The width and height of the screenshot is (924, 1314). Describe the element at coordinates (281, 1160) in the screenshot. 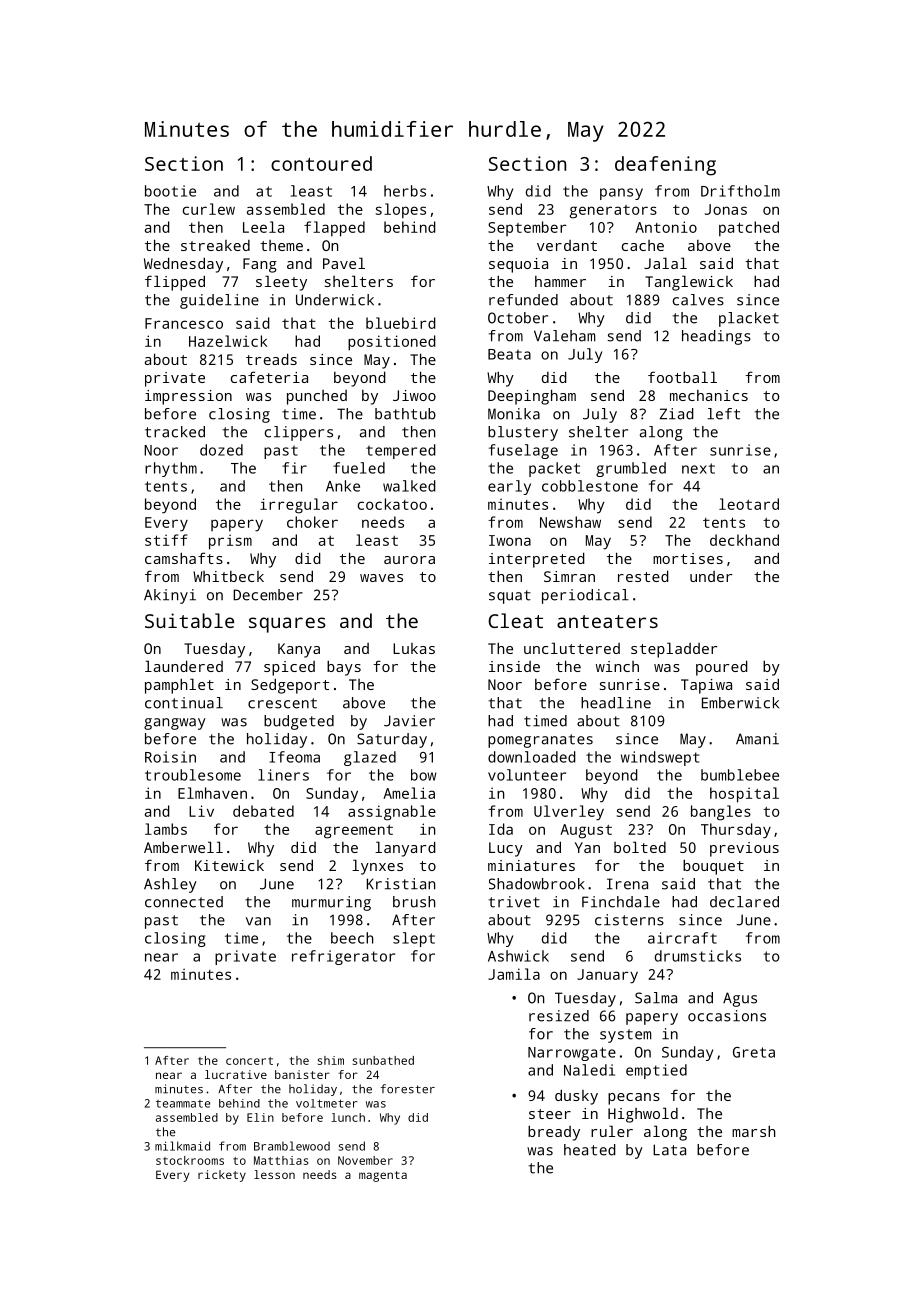

I see `Matthias` at that location.
